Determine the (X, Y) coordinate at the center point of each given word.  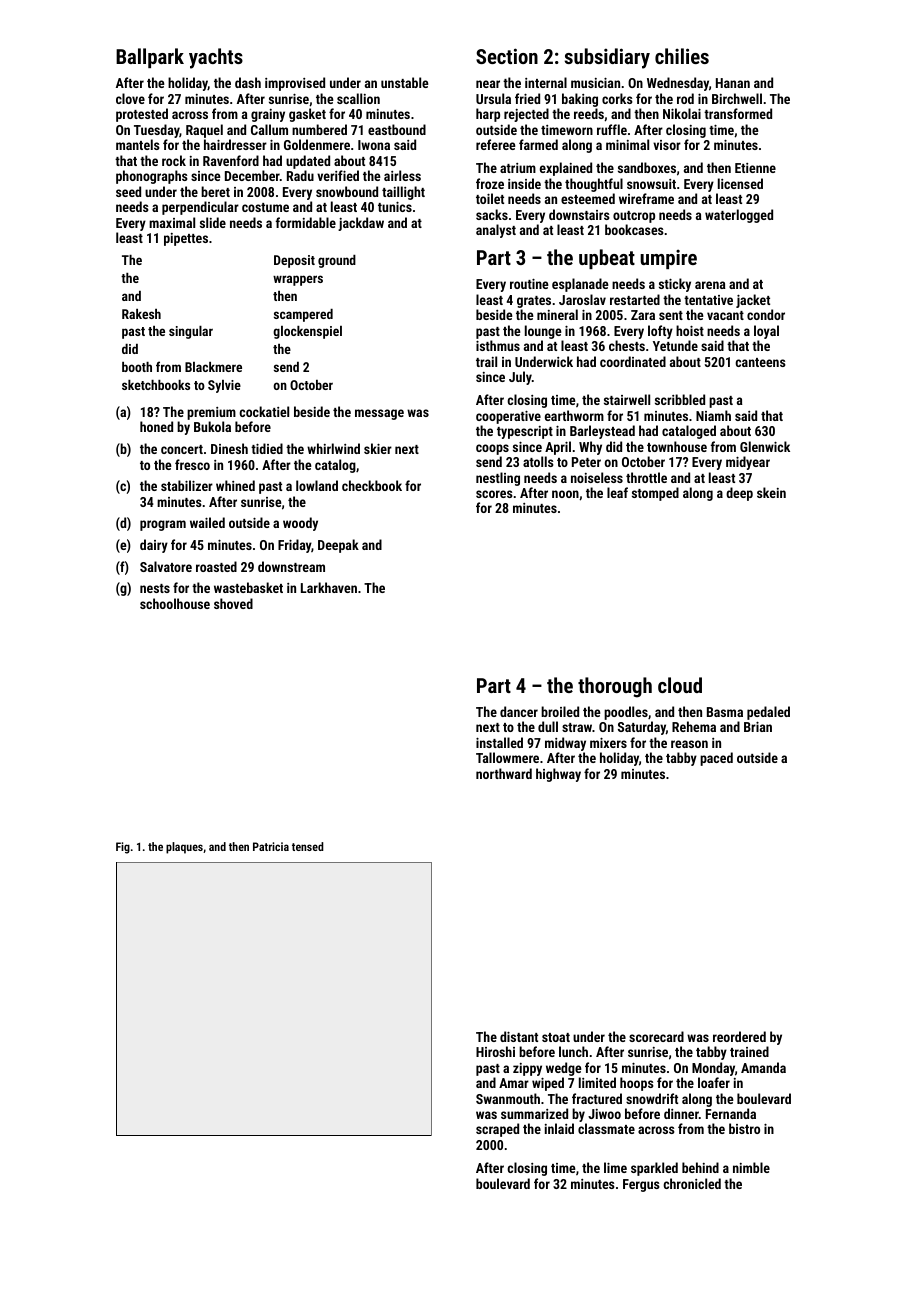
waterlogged (739, 216)
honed (156, 426)
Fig (123, 848)
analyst (496, 231)
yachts (216, 58)
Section (507, 56)
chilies (682, 56)
